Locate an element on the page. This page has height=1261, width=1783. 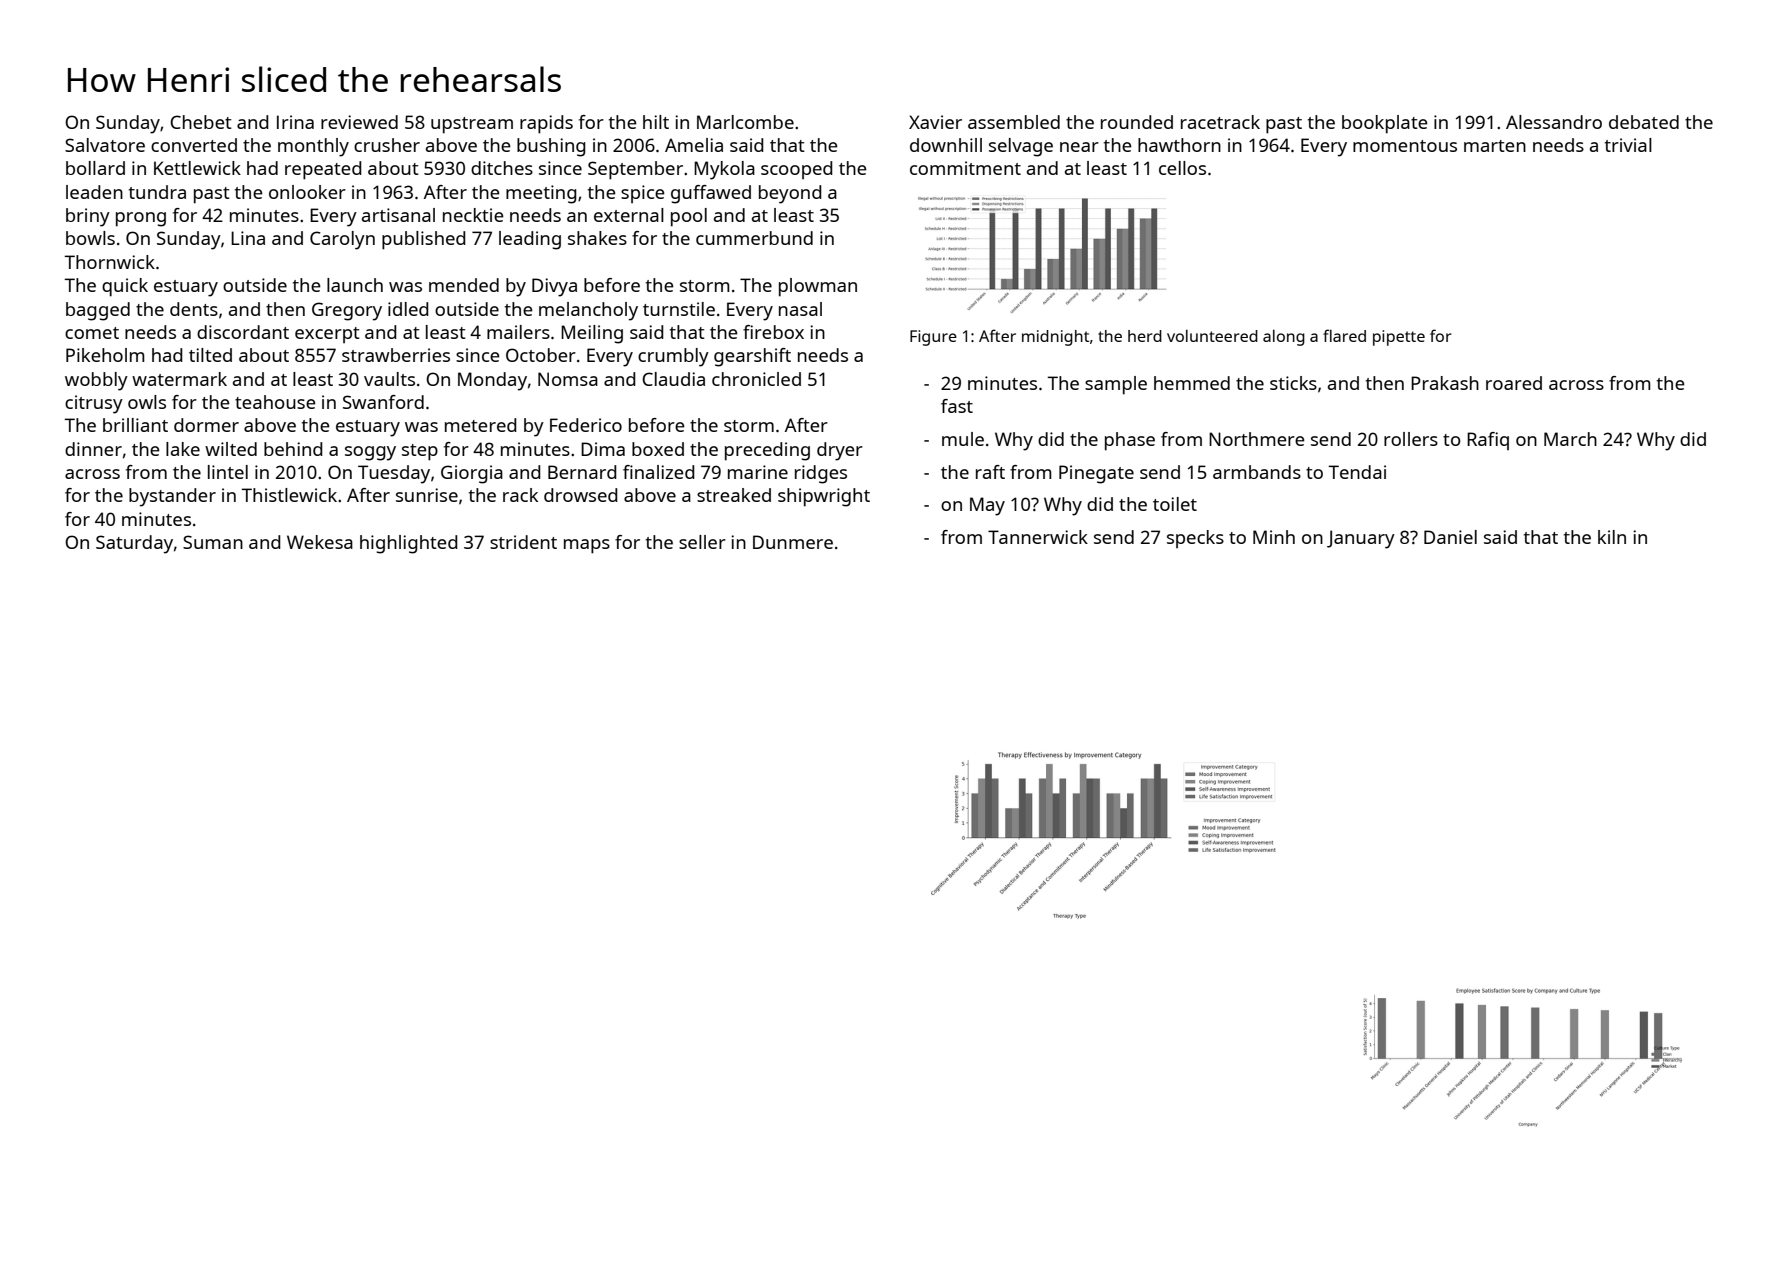
Tannerwick is located at coordinates (1038, 537).
